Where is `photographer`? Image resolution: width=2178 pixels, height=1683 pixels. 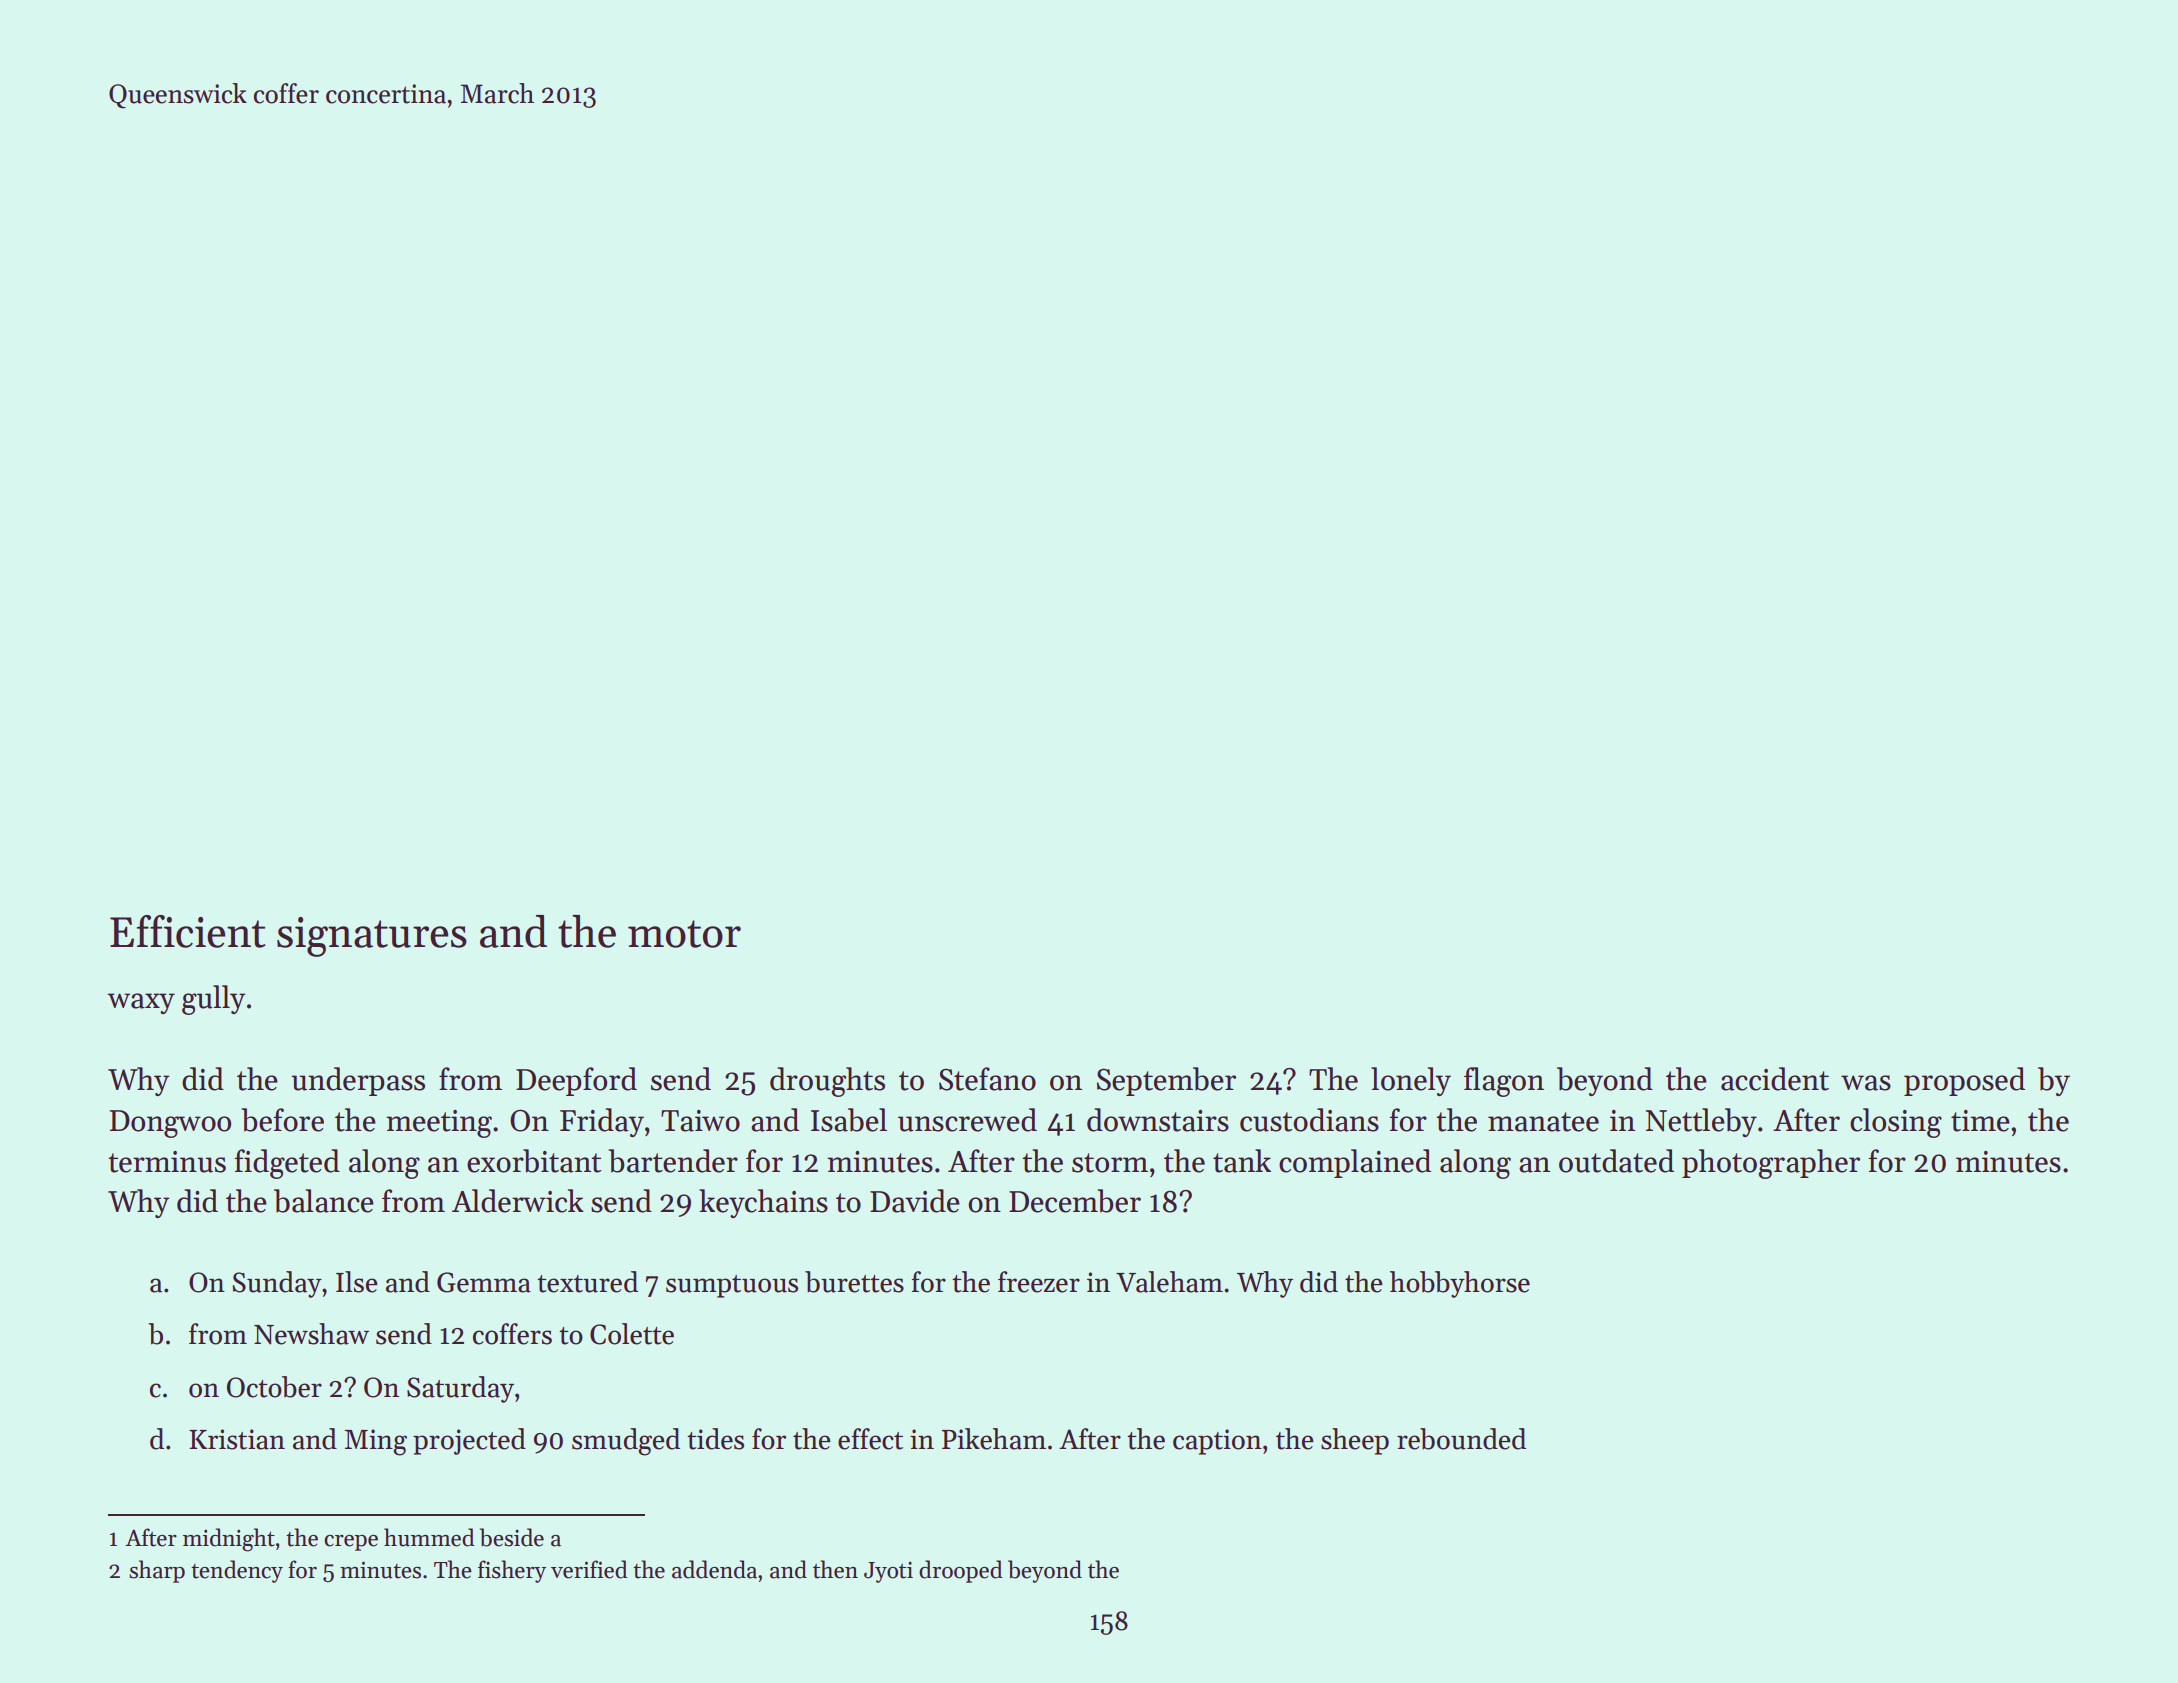 photographer is located at coordinates (1771, 1164).
